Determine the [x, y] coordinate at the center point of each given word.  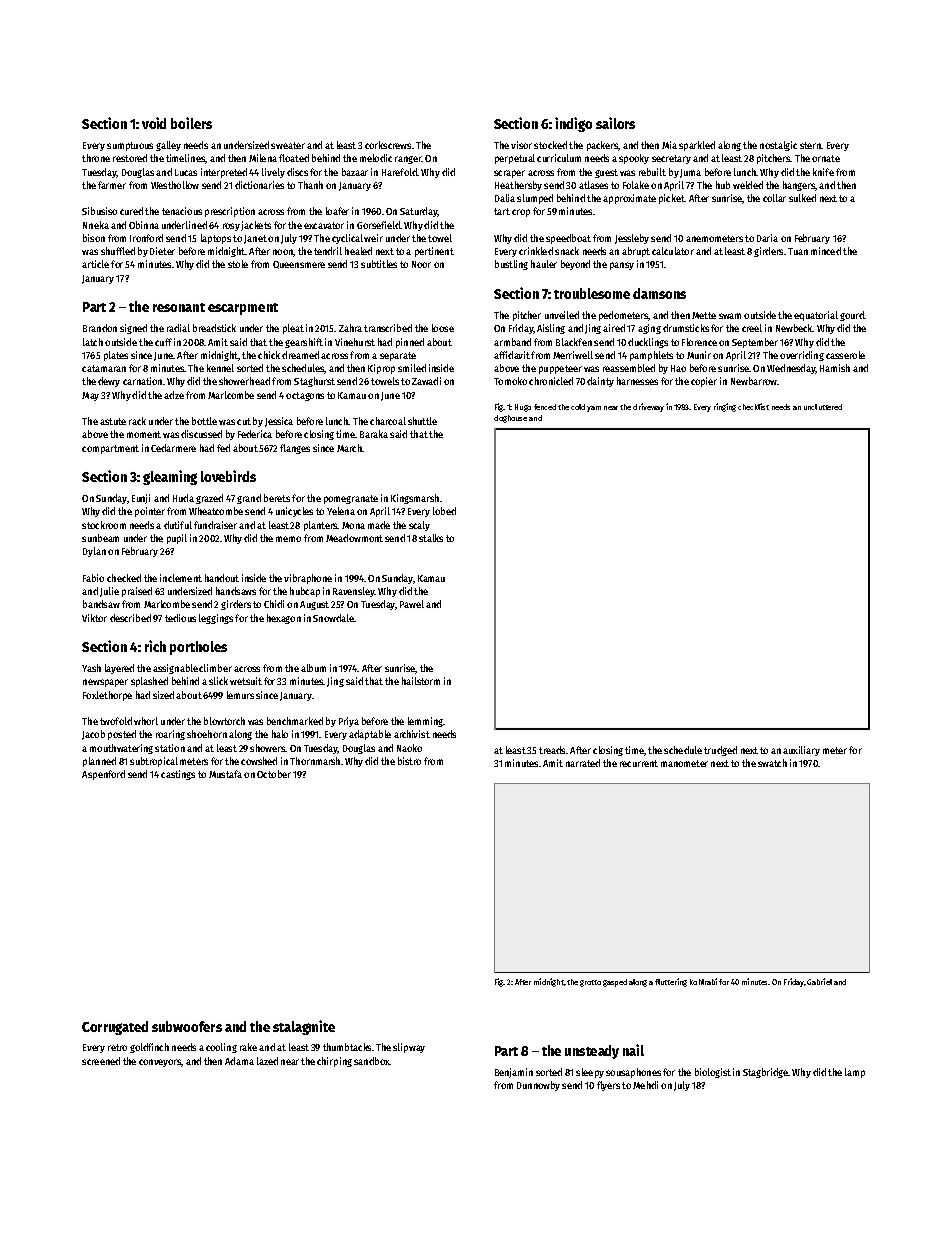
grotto [590, 983]
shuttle [422, 421]
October [274, 774]
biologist [713, 1073]
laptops [216, 239]
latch [93, 342]
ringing [725, 407]
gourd [852, 316]
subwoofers [187, 1026]
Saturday [418, 212]
